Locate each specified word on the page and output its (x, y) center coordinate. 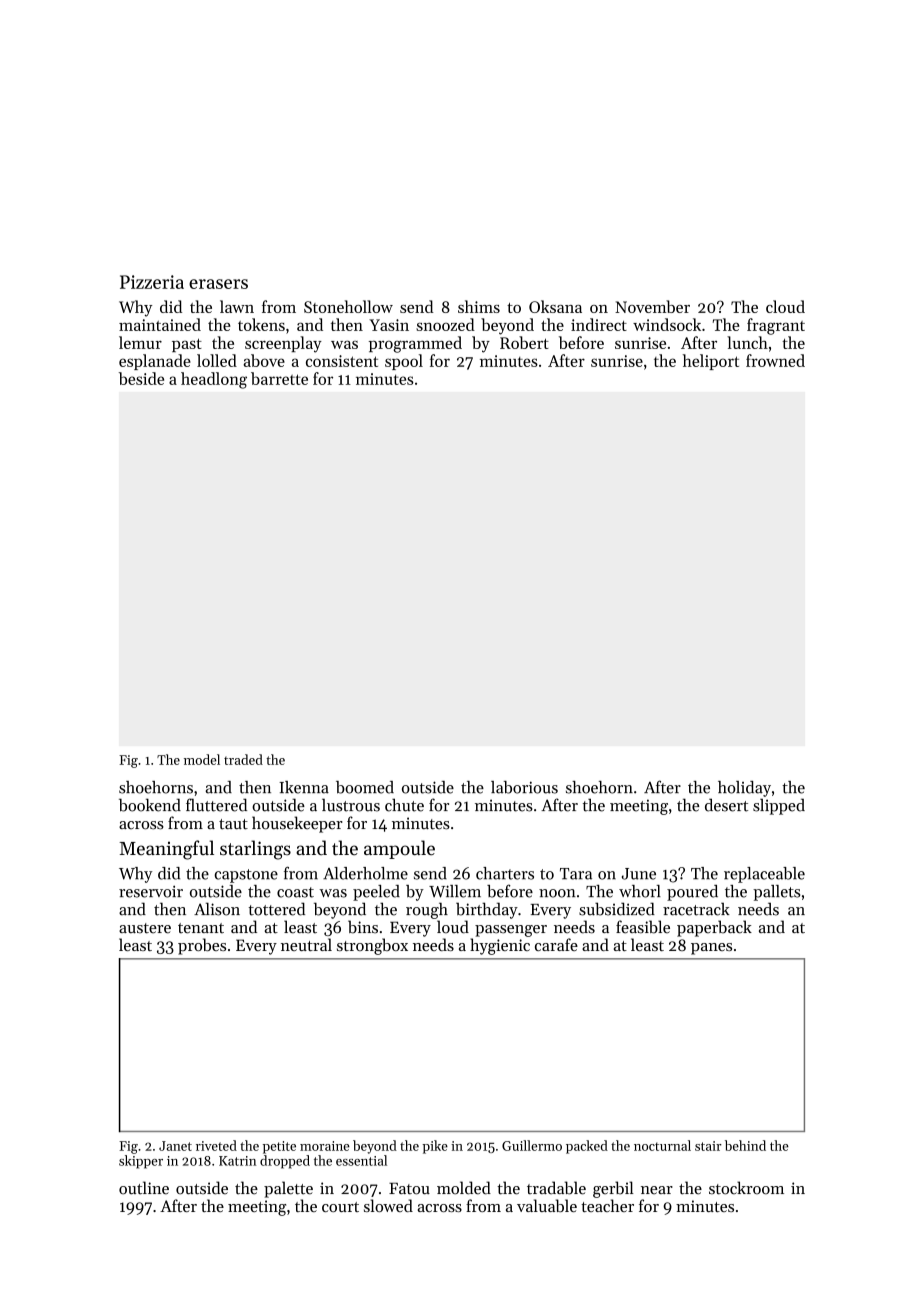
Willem (455, 891)
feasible (643, 927)
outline (144, 1188)
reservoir (151, 891)
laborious (524, 787)
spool (404, 362)
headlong (214, 380)
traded (243, 759)
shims (479, 306)
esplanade (155, 362)
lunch (747, 342)
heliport (711, 362)
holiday (744, 789)
